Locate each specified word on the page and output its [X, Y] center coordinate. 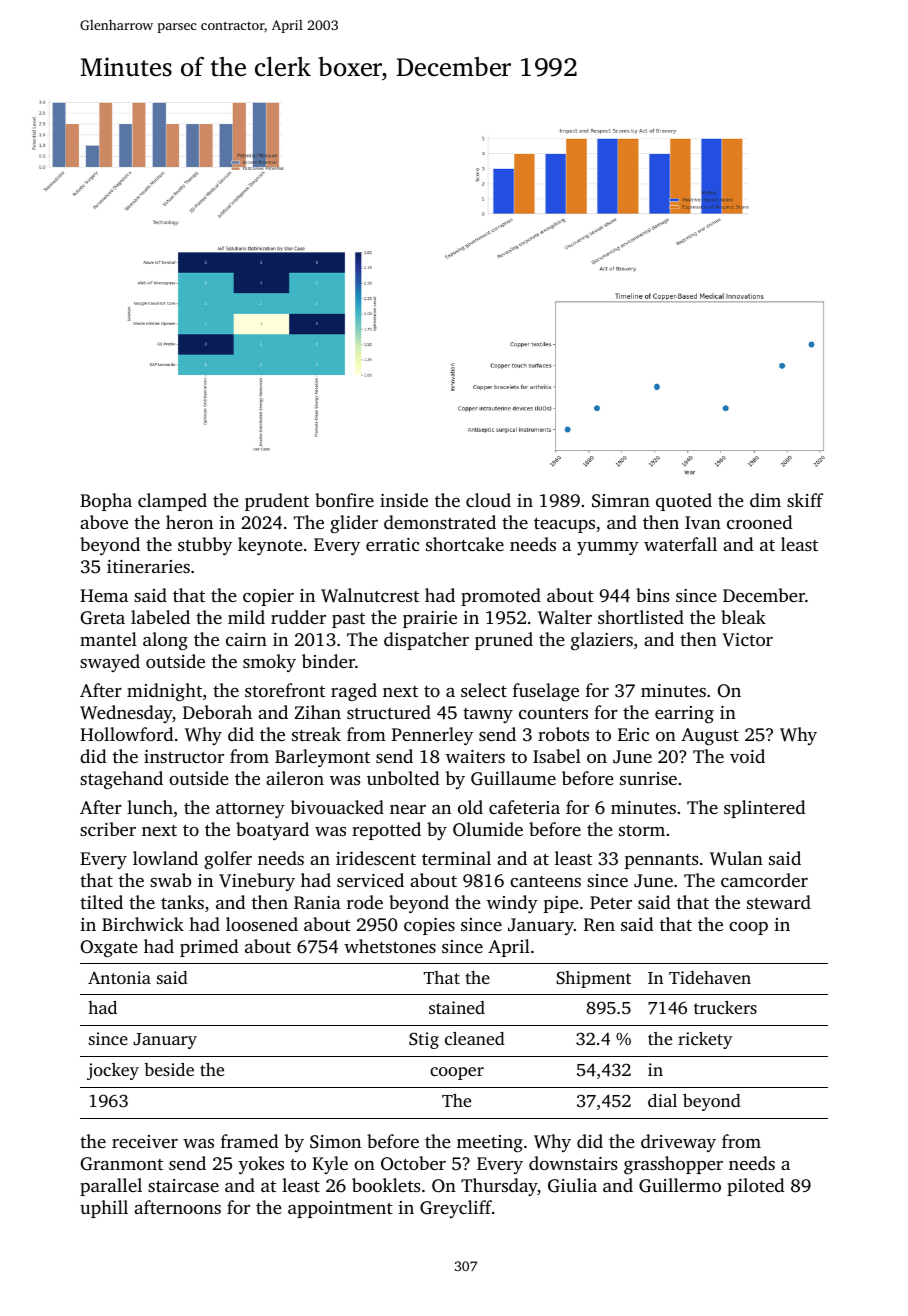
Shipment [593, 979]
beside [169, 1069]
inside [404, 500]
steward [779, 902]
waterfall [680, 544]
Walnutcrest [370, 595]
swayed [110, 663]
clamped [172, 502]
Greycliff [456, 1209]
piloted [755, 1187]
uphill [104, 1209]
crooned [759, 522]
